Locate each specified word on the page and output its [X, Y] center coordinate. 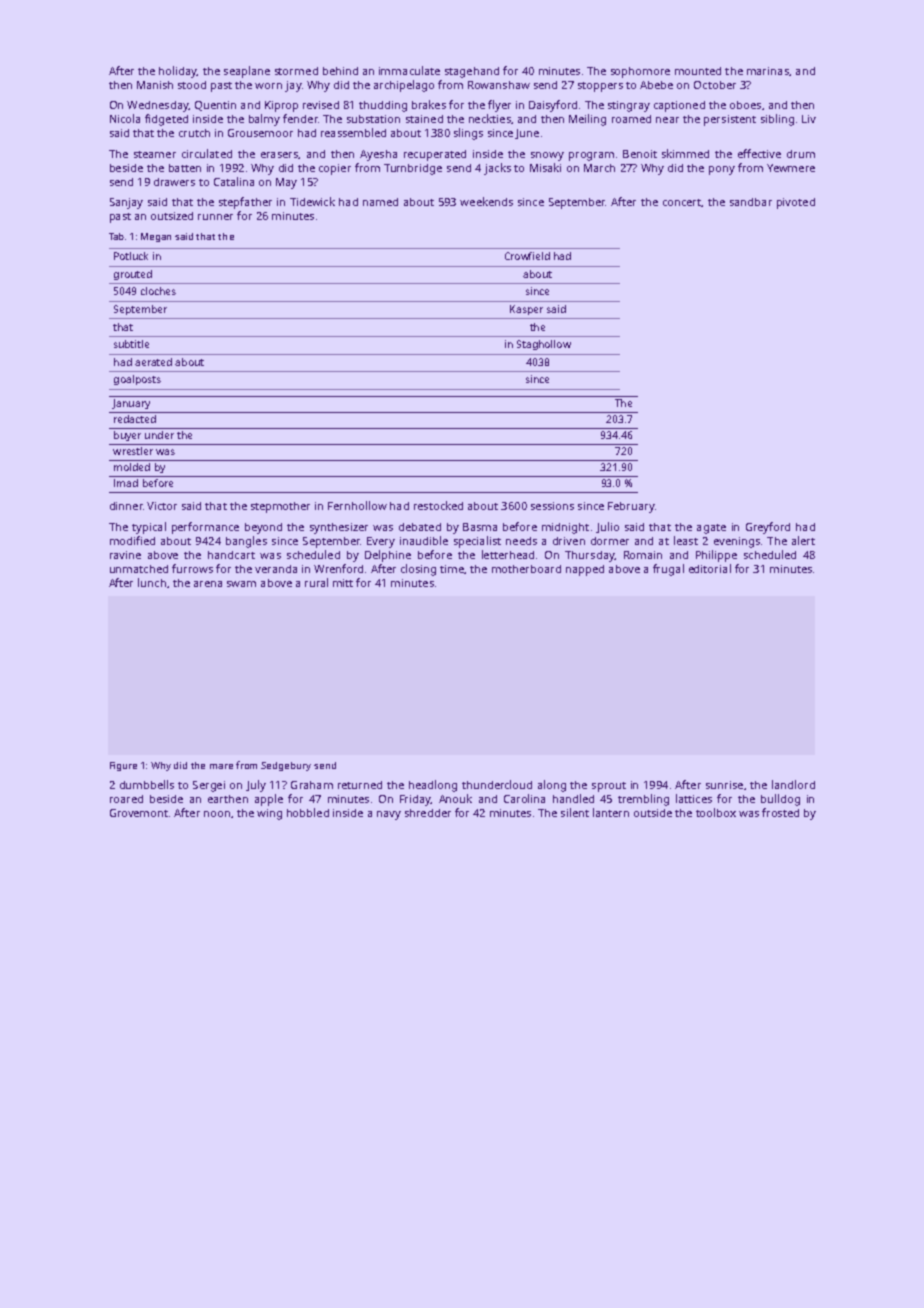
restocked [438, 505]
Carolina [524, 798]
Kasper [526, 310]
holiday [178, 72]
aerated [153, 362]
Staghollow [544, 345]
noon [217, 814]
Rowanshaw [499, 85]
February [631, 507]
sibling [777, 120]
